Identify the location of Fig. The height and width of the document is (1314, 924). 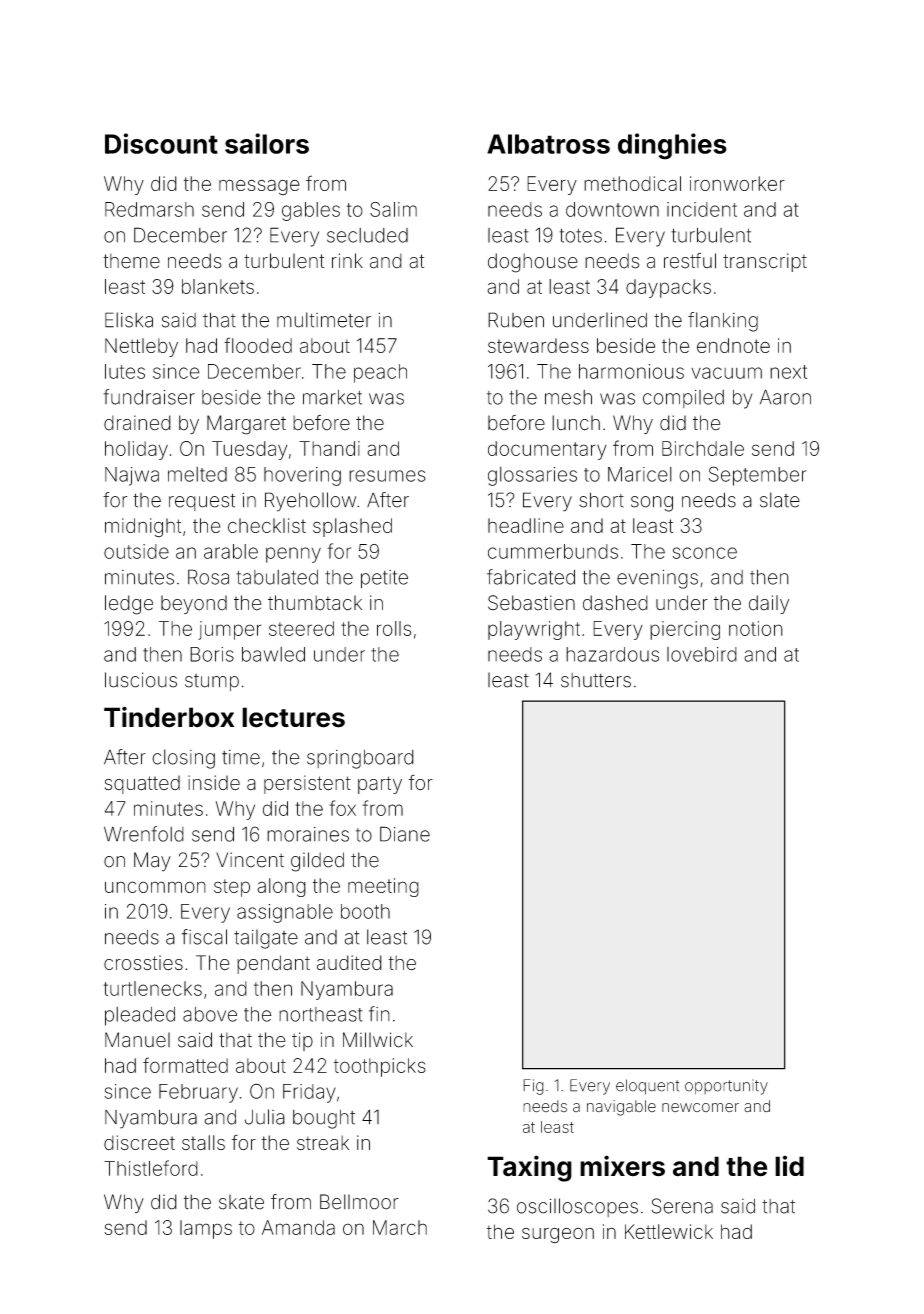
(533, 1087).
